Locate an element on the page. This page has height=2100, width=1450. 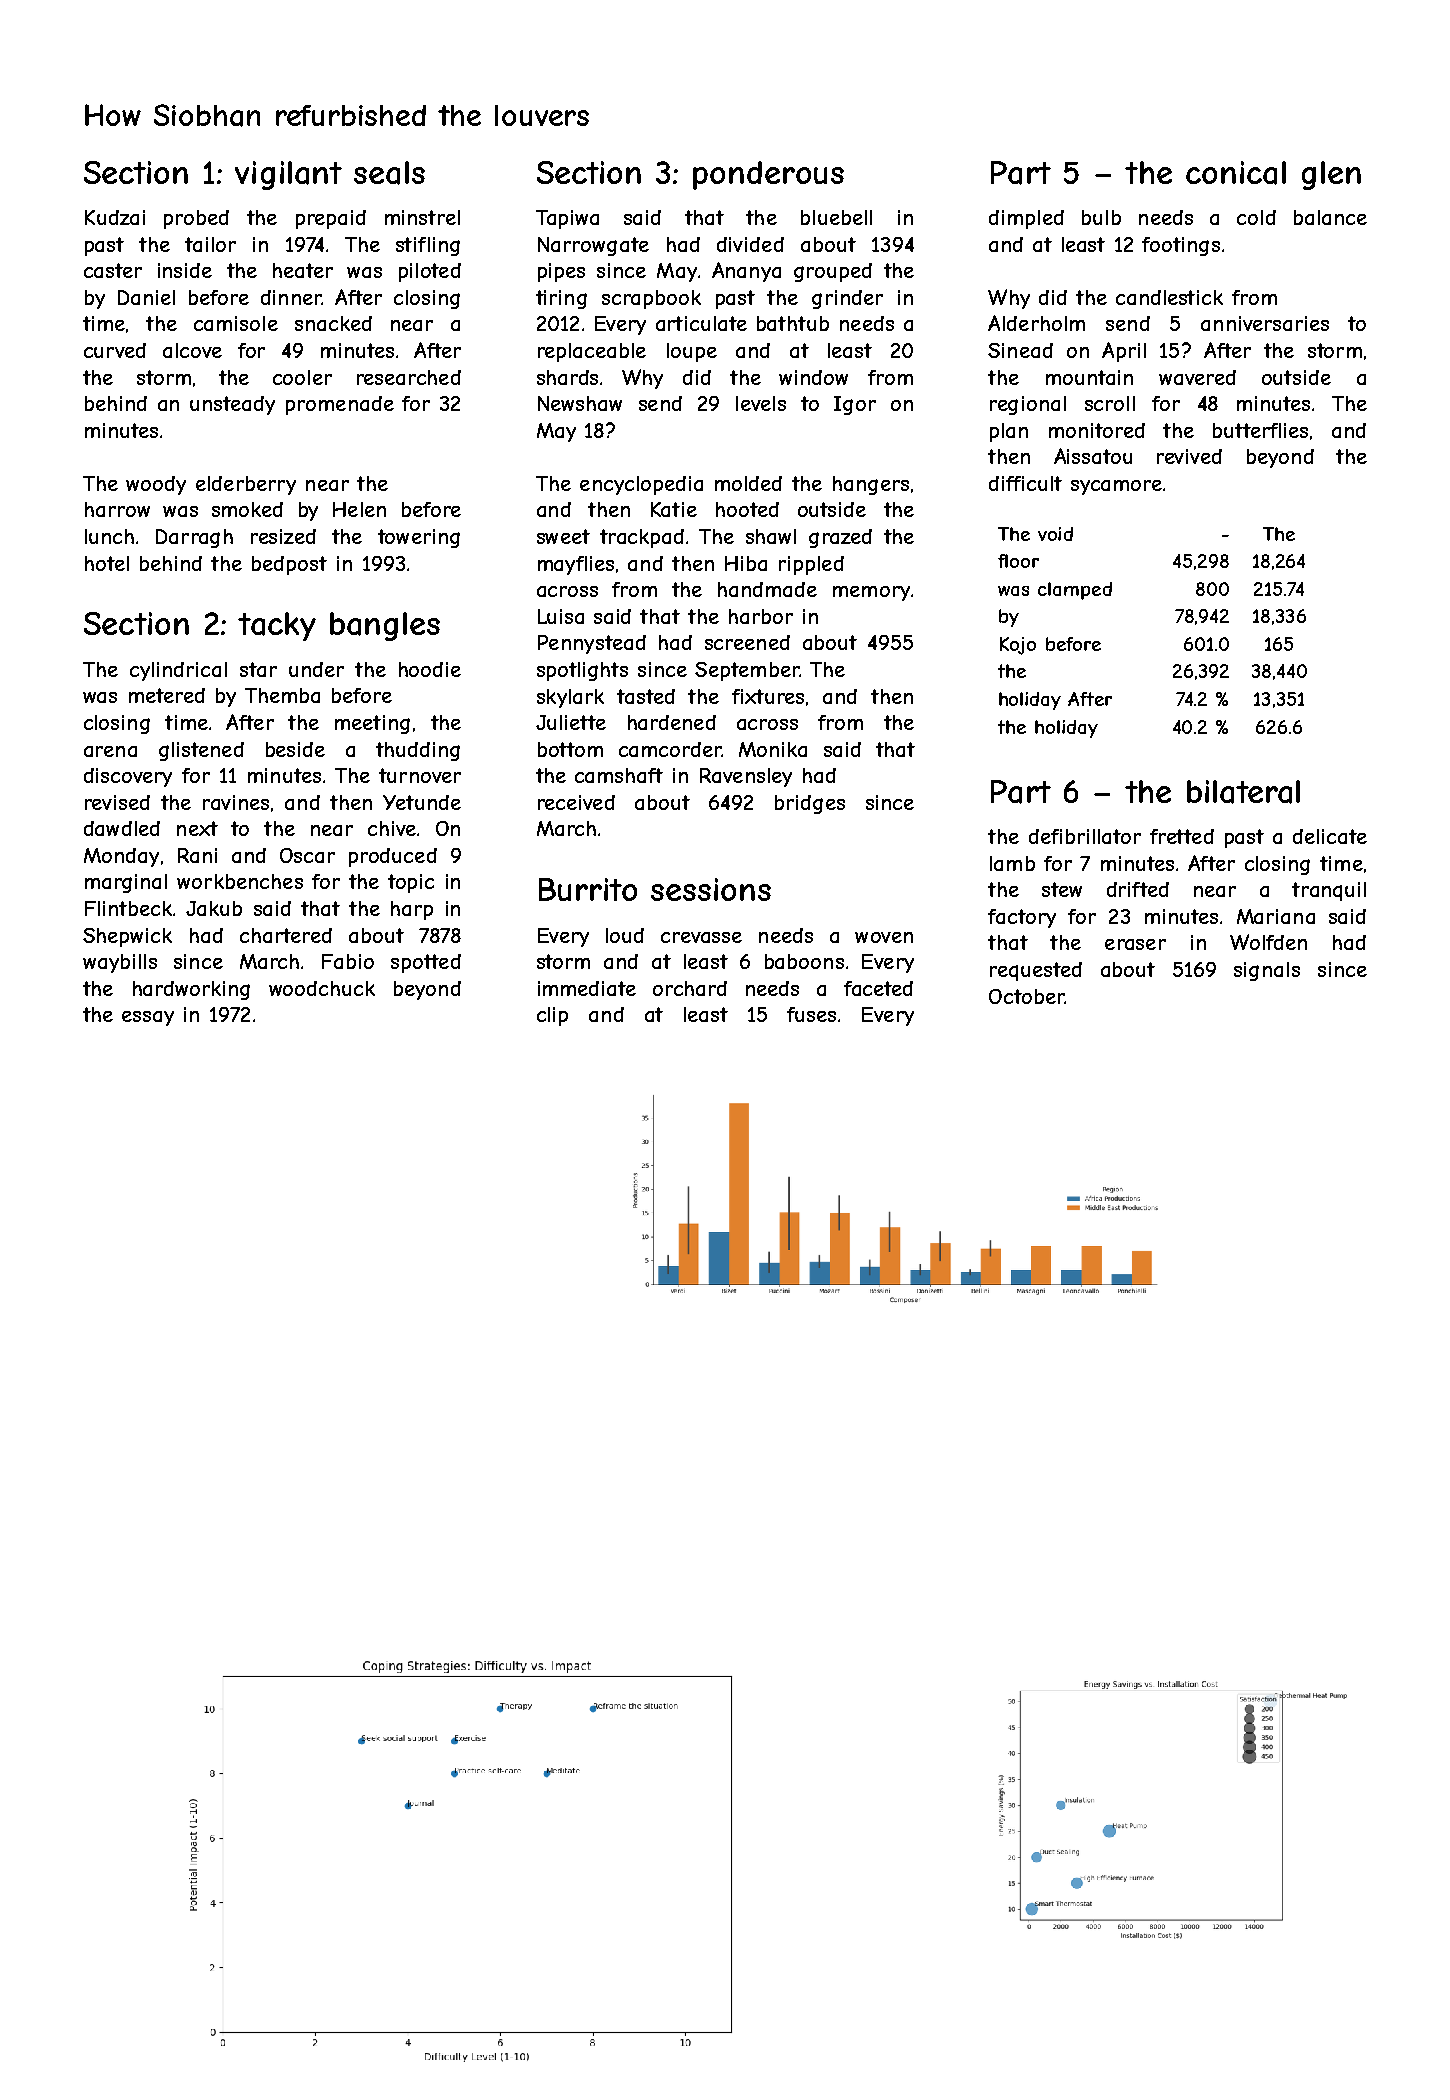
Shepwick is located at coordinates (127, 937).
